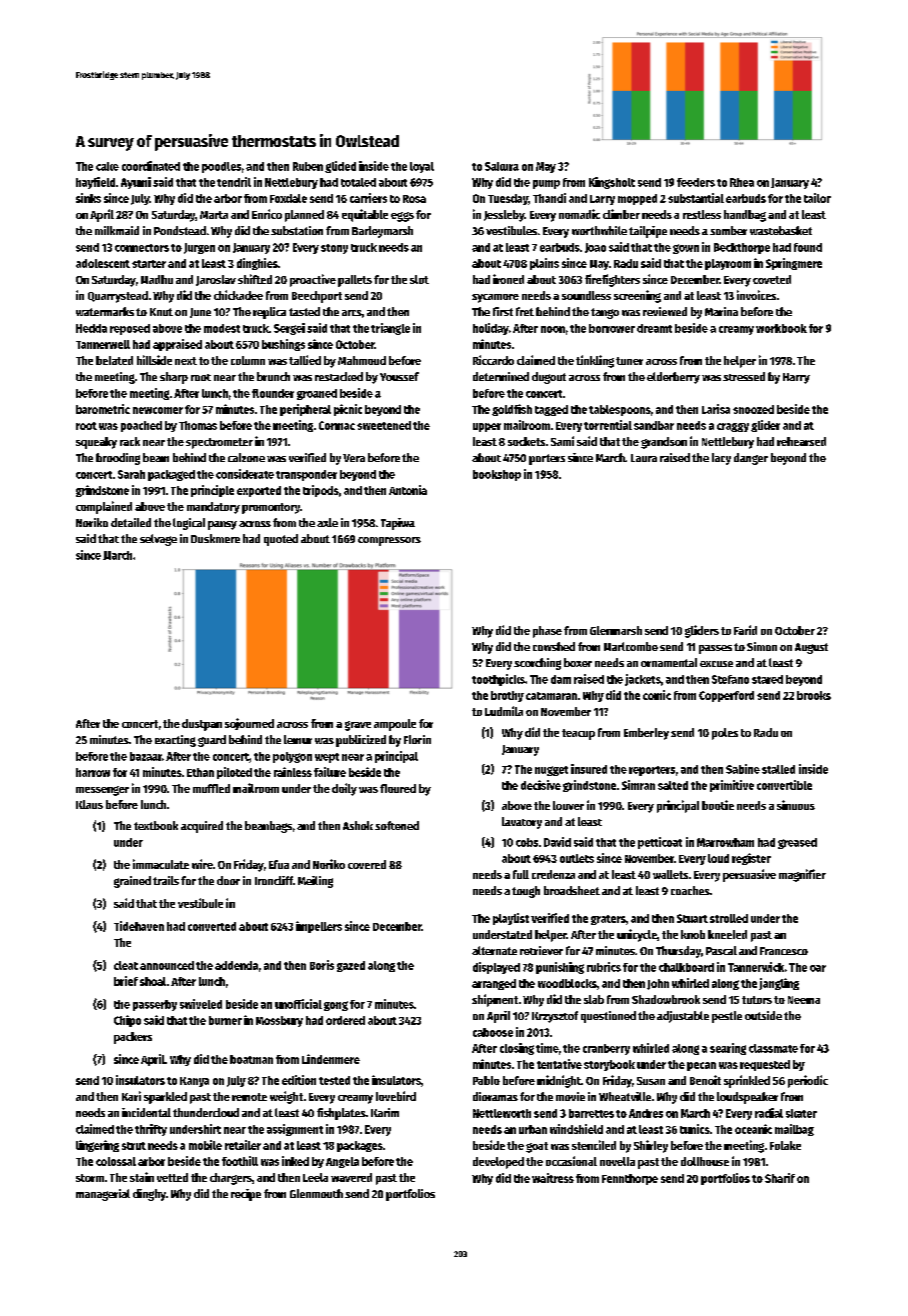  Describe the element at coordinates (351, 1177) in the document. I see `wavered` at that location.
